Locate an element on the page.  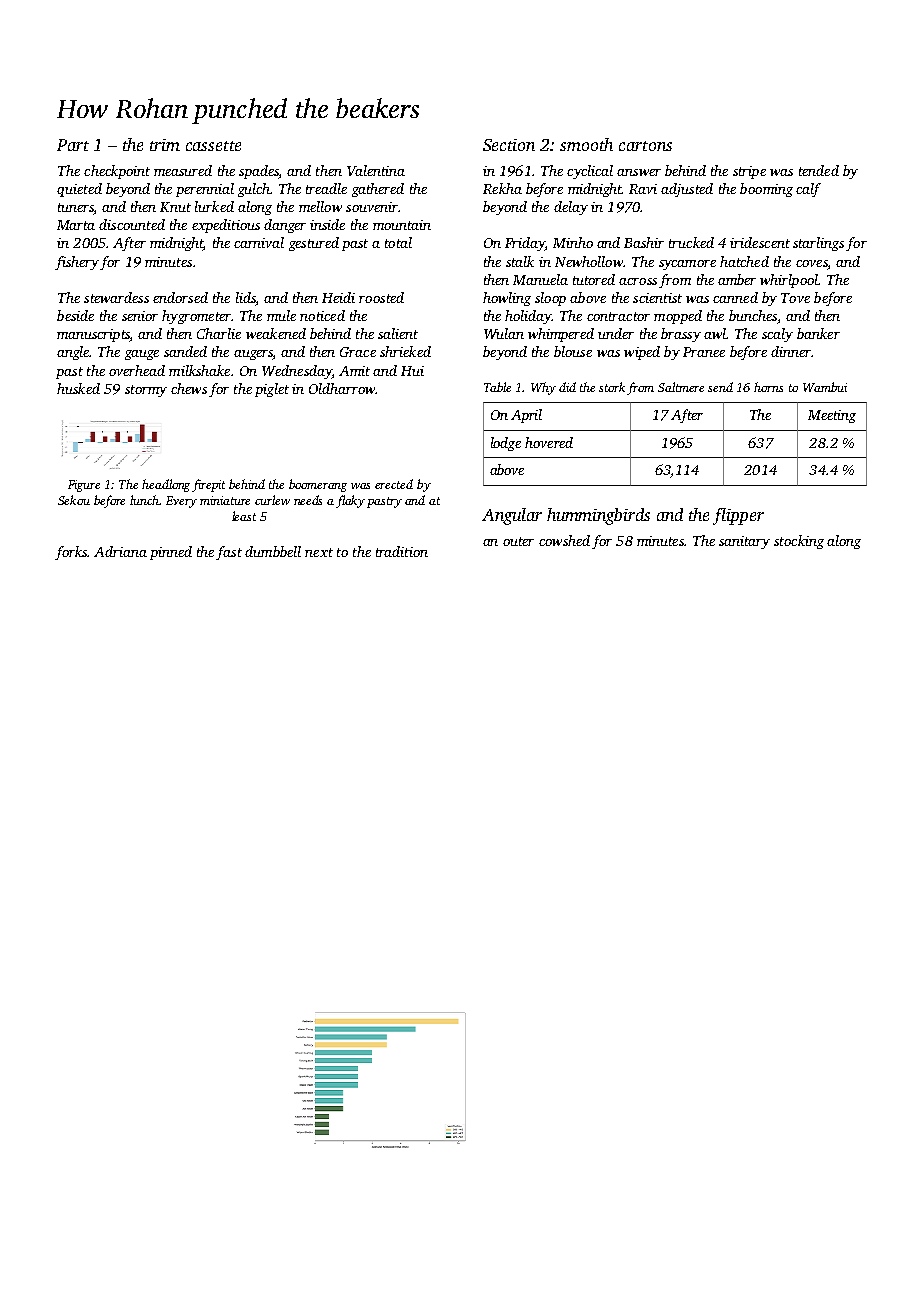
stormy is located at coordinates (146, 391).
